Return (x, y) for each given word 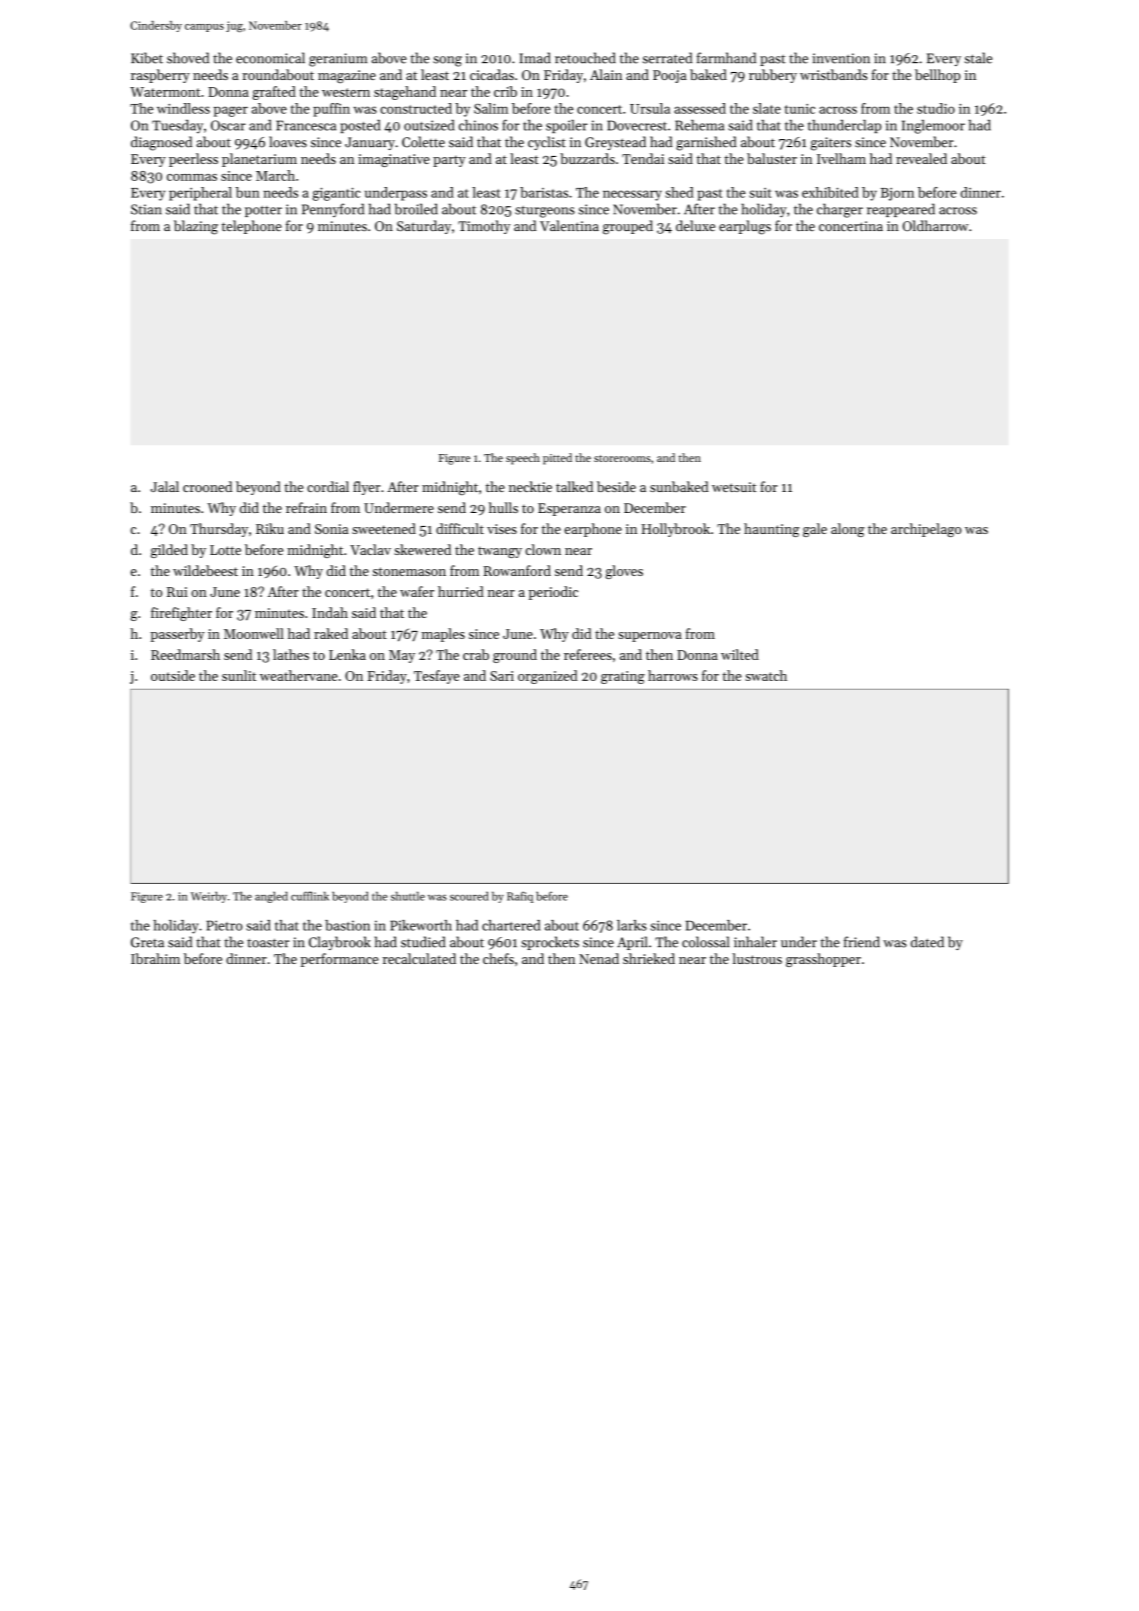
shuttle (408, 896)
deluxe (695, 225)
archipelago (926, 530)
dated (927, 942)
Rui (177, 592)
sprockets (550, 943)
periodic (553, 593)
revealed (921, 158)
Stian (146, 209)
